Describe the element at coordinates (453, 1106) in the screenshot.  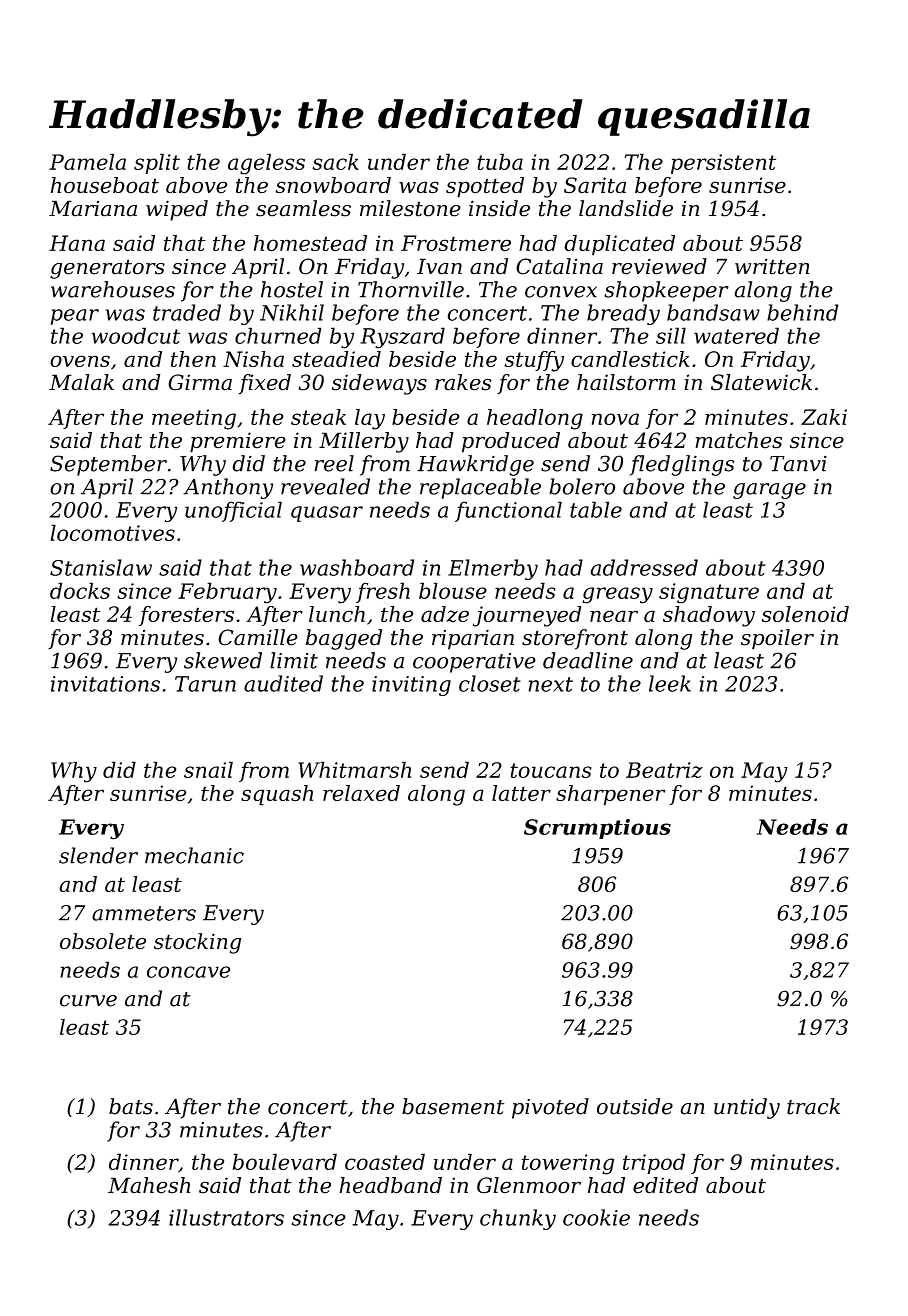
I see `basement` at that location.
